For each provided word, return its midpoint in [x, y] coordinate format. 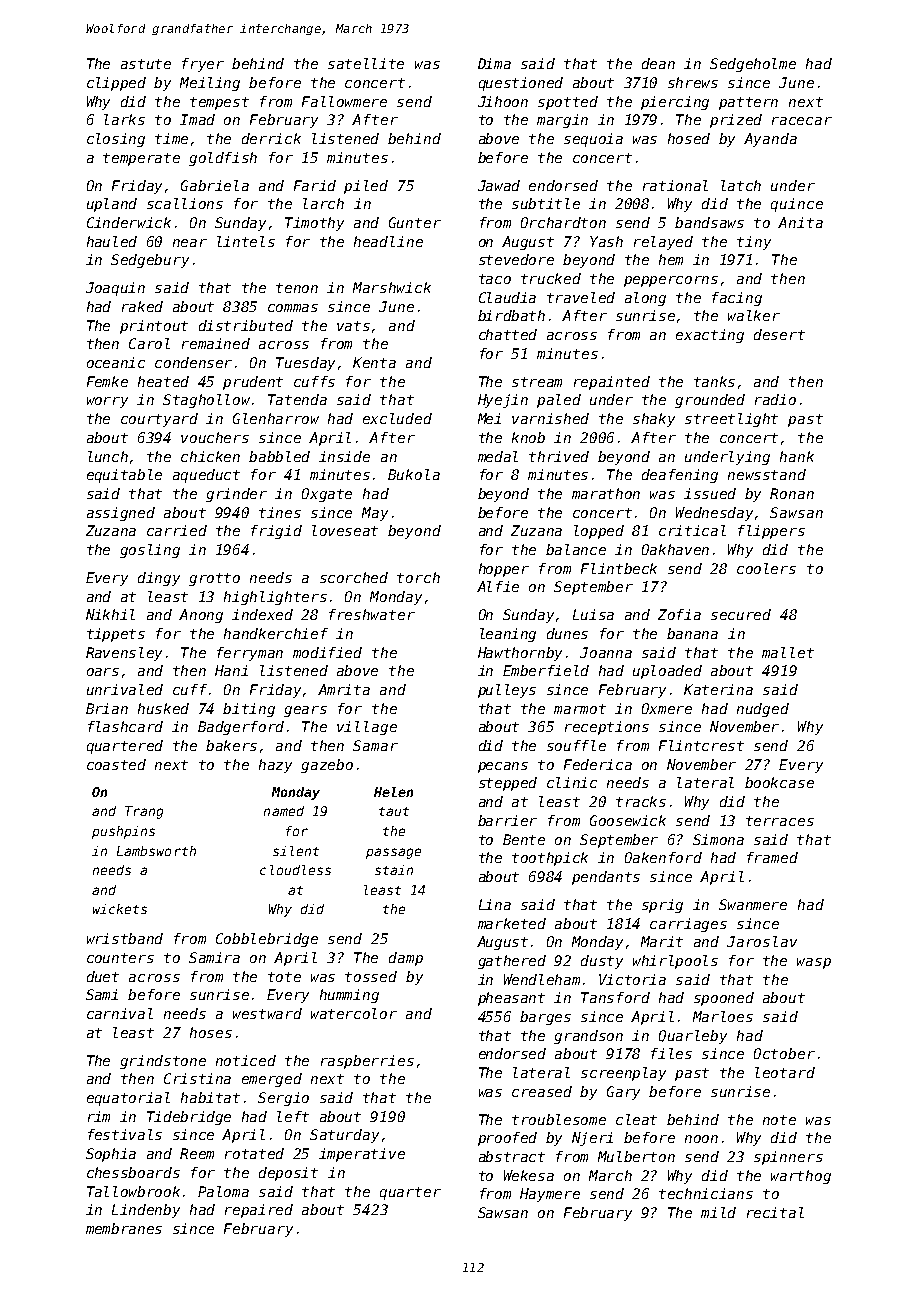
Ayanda [770, 140]
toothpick [550, 859]
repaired [259, 1211]
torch [418, 577]
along [645, 299]
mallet [788, 652]
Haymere [550, 1195]
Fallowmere [344, 101]
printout [154, 327]
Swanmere [753, 904]
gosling [150, 551]
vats [353, 326]
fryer [203, 65]
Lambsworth [156, 851]
